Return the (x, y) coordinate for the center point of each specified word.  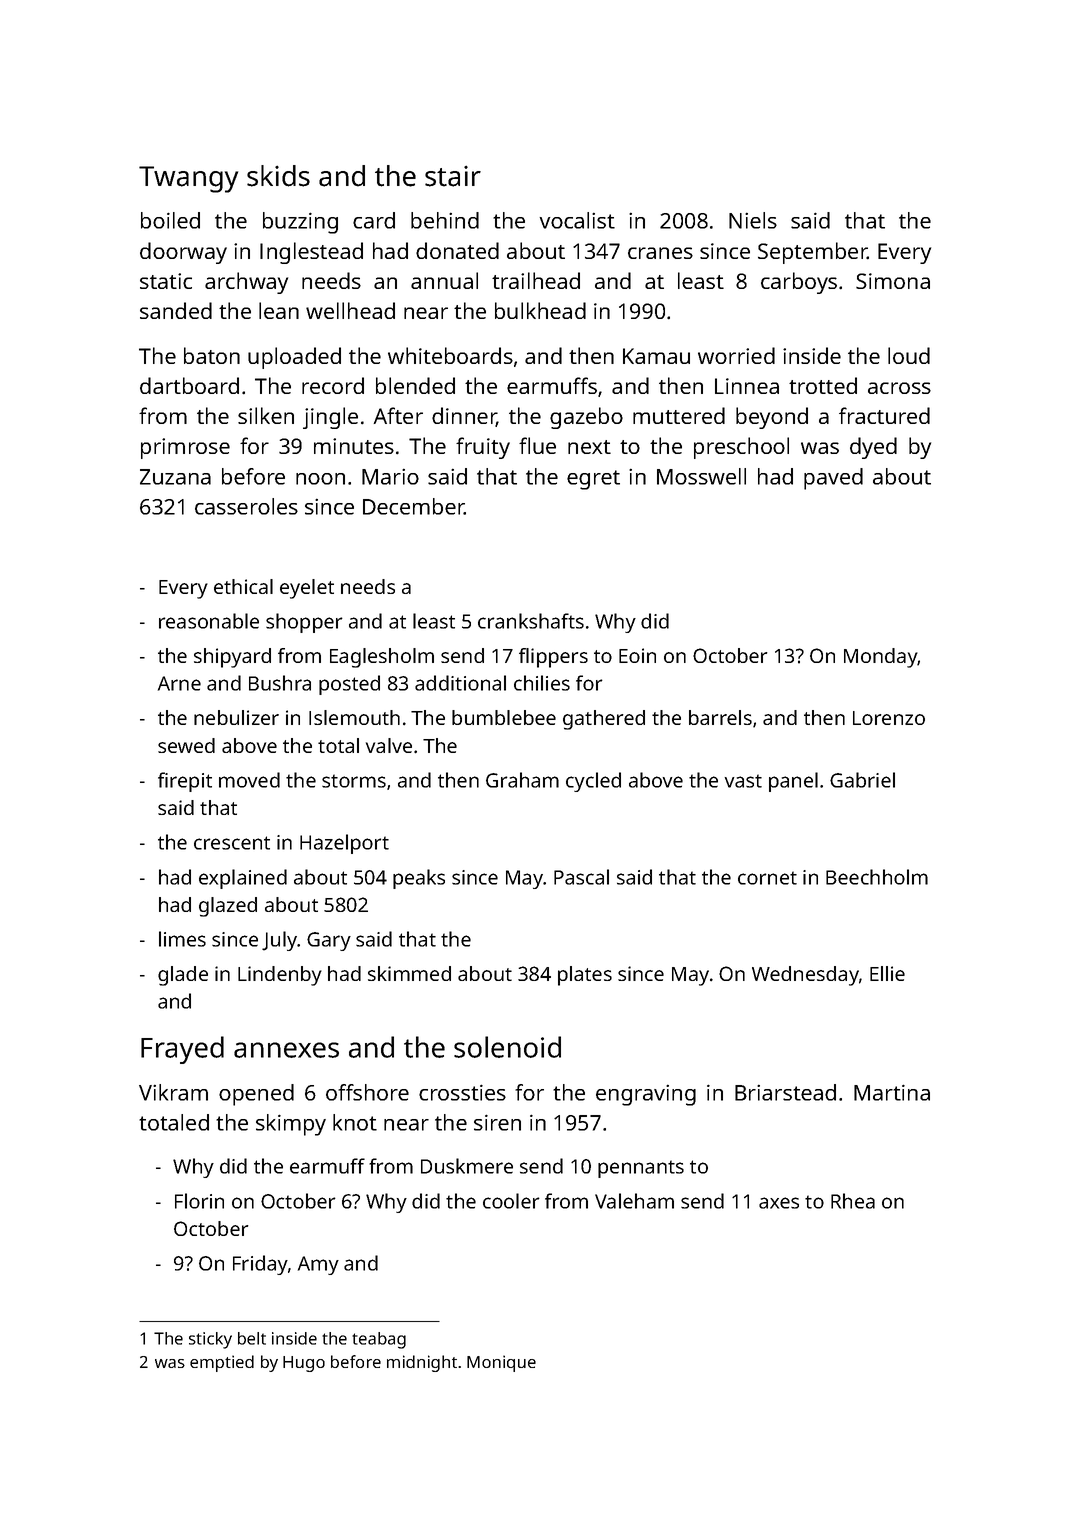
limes (182, 939)
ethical (243, 586)
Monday (881, 658)
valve (389, 745)
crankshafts (531, 621)
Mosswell (701, 476)
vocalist (577, 220)
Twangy (188, 179)
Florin (199, 1201)
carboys (799, 283)
